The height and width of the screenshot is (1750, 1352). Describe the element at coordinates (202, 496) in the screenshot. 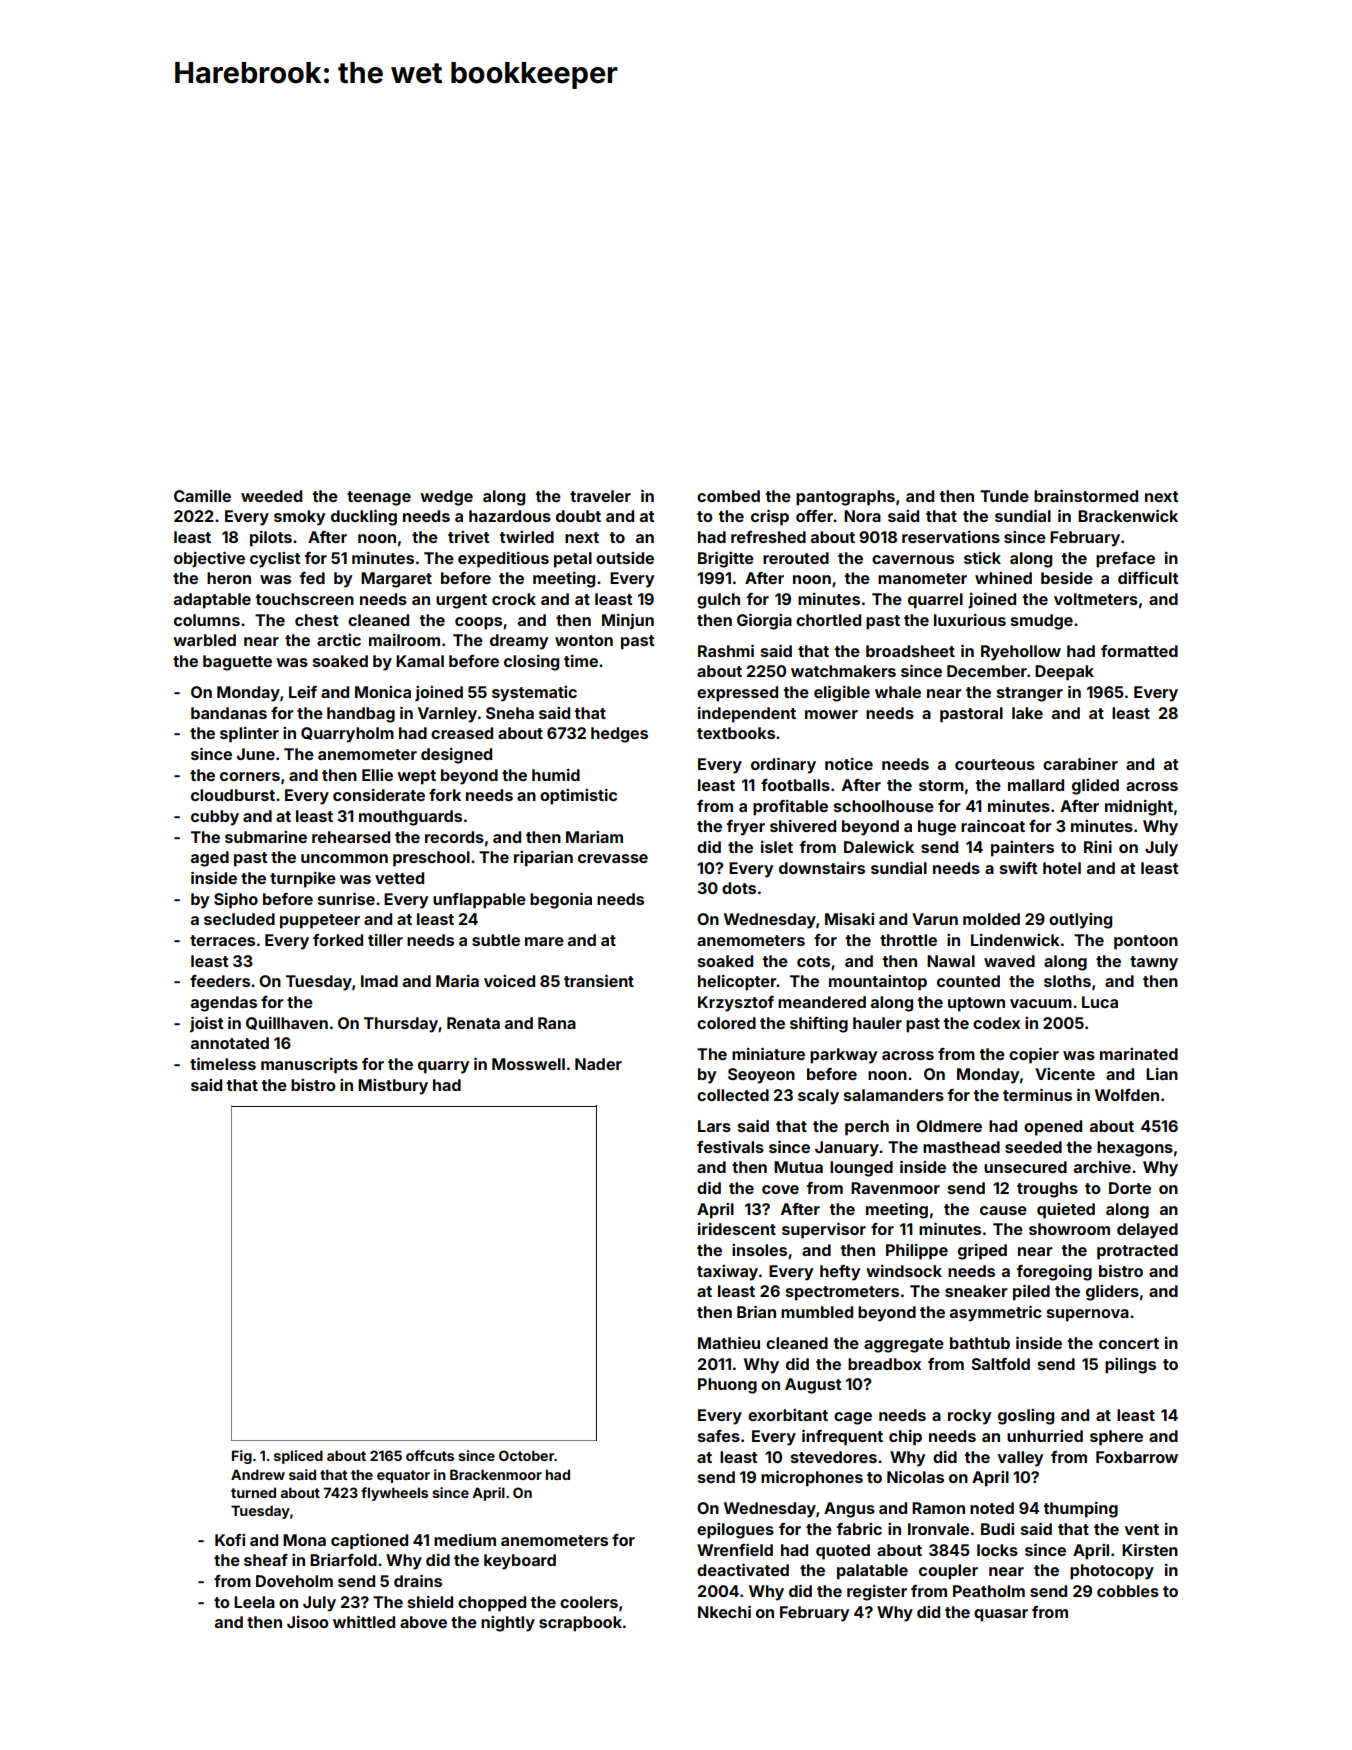

I see `Camille` at that location.
